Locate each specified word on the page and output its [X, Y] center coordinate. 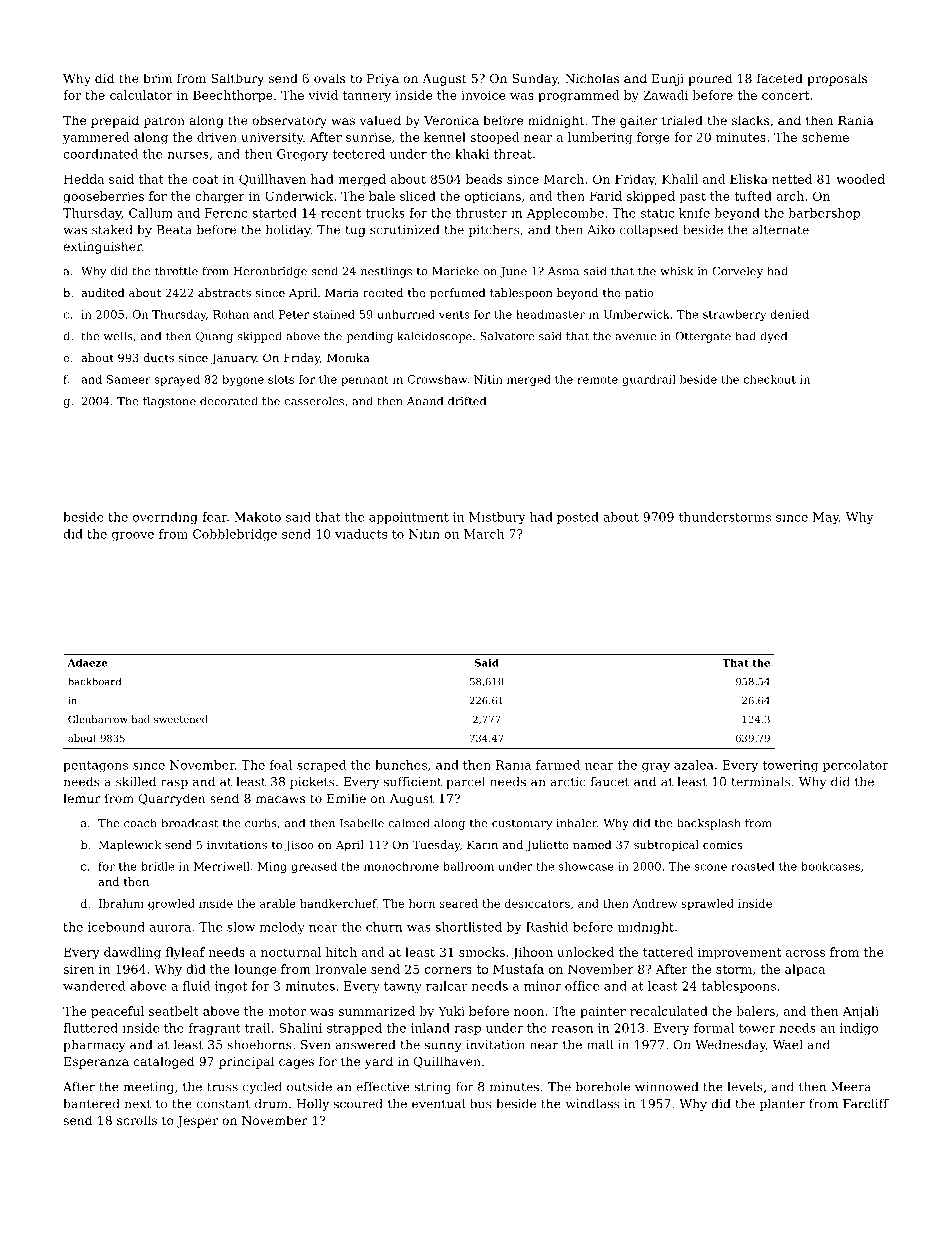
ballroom [468, 866]
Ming [272, 867]
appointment [409, 518]
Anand [425, 401]
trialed [682, 120]
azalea [694, 765]
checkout [770, 379]
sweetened [181, 719]
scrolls [137, 1120]
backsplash [709, 824]
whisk [677, 271]
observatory [289, 121]
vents [454, 315]
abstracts [224, 292]
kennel [445, 137]
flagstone [169, 402]
